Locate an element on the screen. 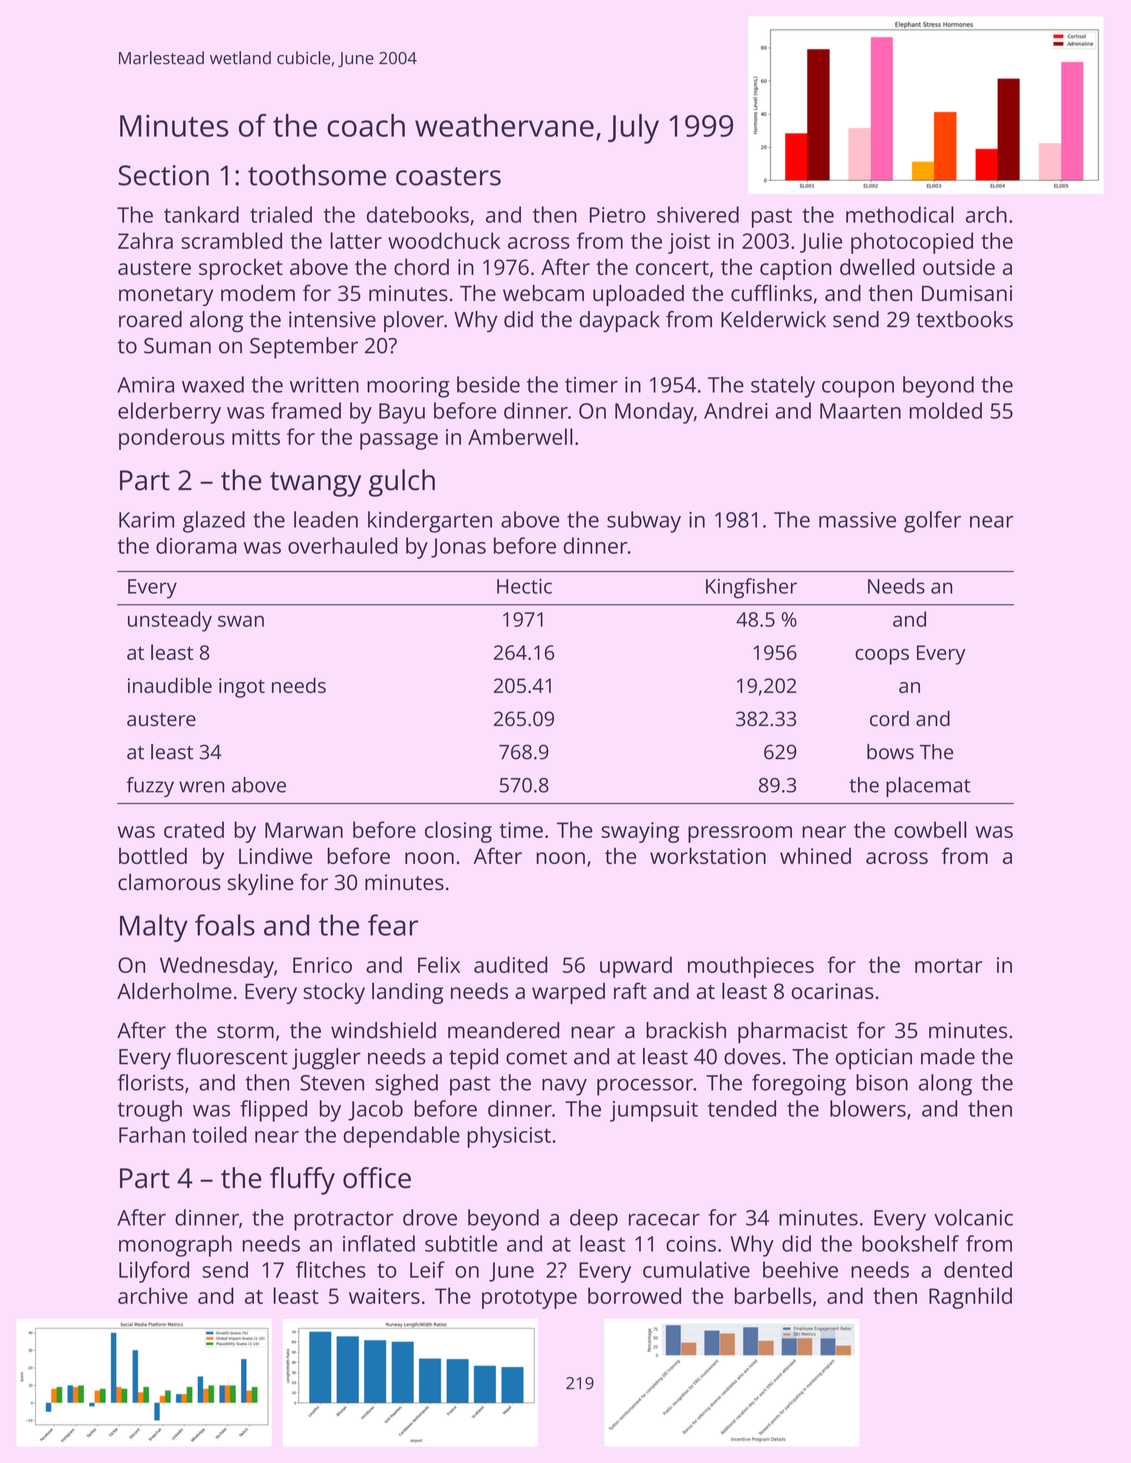  Section is located at coordinates (163, 175).
